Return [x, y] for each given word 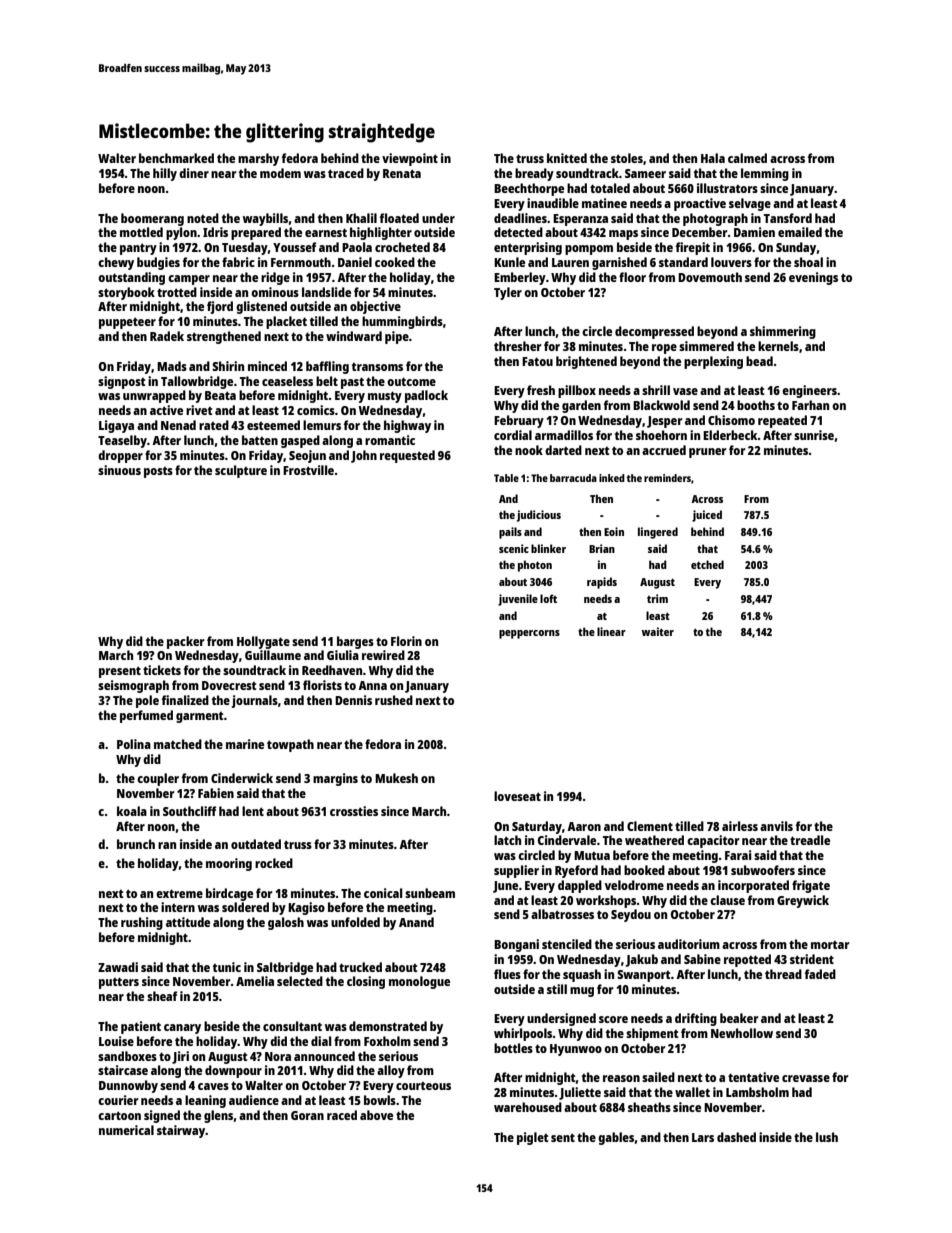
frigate [811, 886]
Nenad [178, 425]
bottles [513, 1048]
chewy [116, 263]
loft [548, 598]
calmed [747, 158]
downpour [233, 1071]
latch [507, 840]
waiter [658, 631]
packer [186, 642]
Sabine [702, 959]
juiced [707, 516]
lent [253, 811]
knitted [567, 158]
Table [506, 478]
